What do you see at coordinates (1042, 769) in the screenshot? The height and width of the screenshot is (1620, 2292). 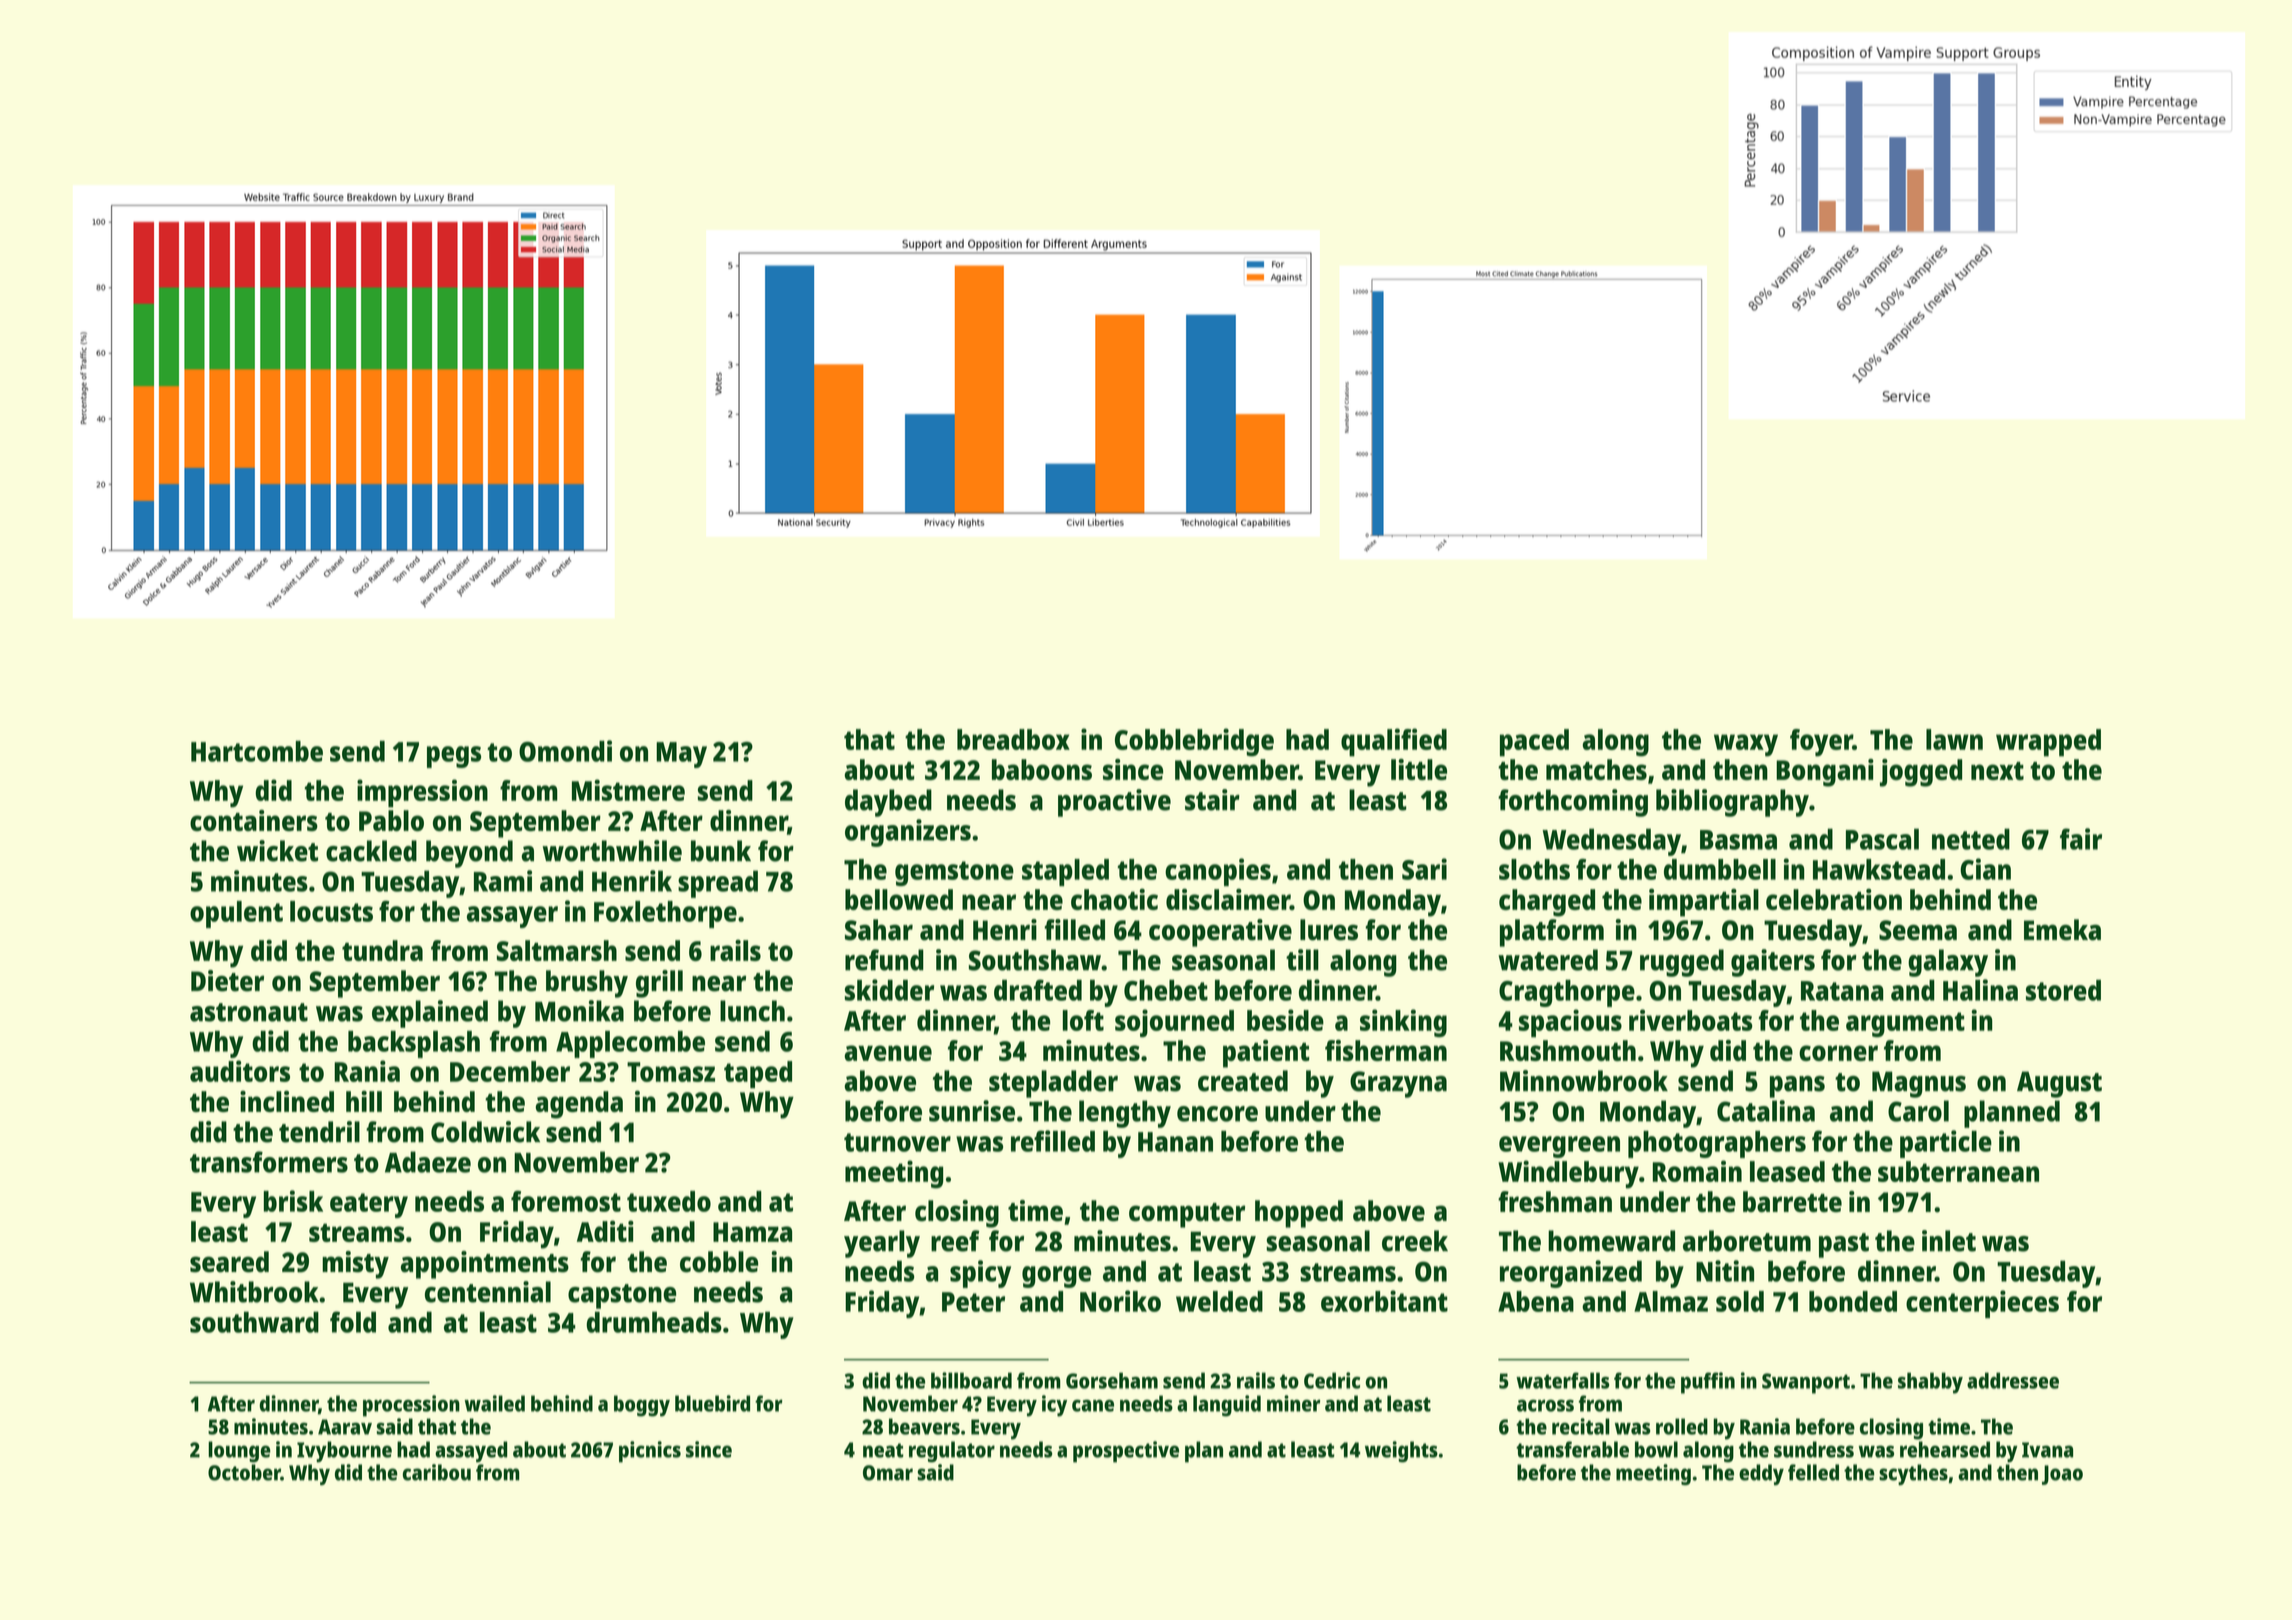 I see `baboons` at bounding box center [1042, 769].
